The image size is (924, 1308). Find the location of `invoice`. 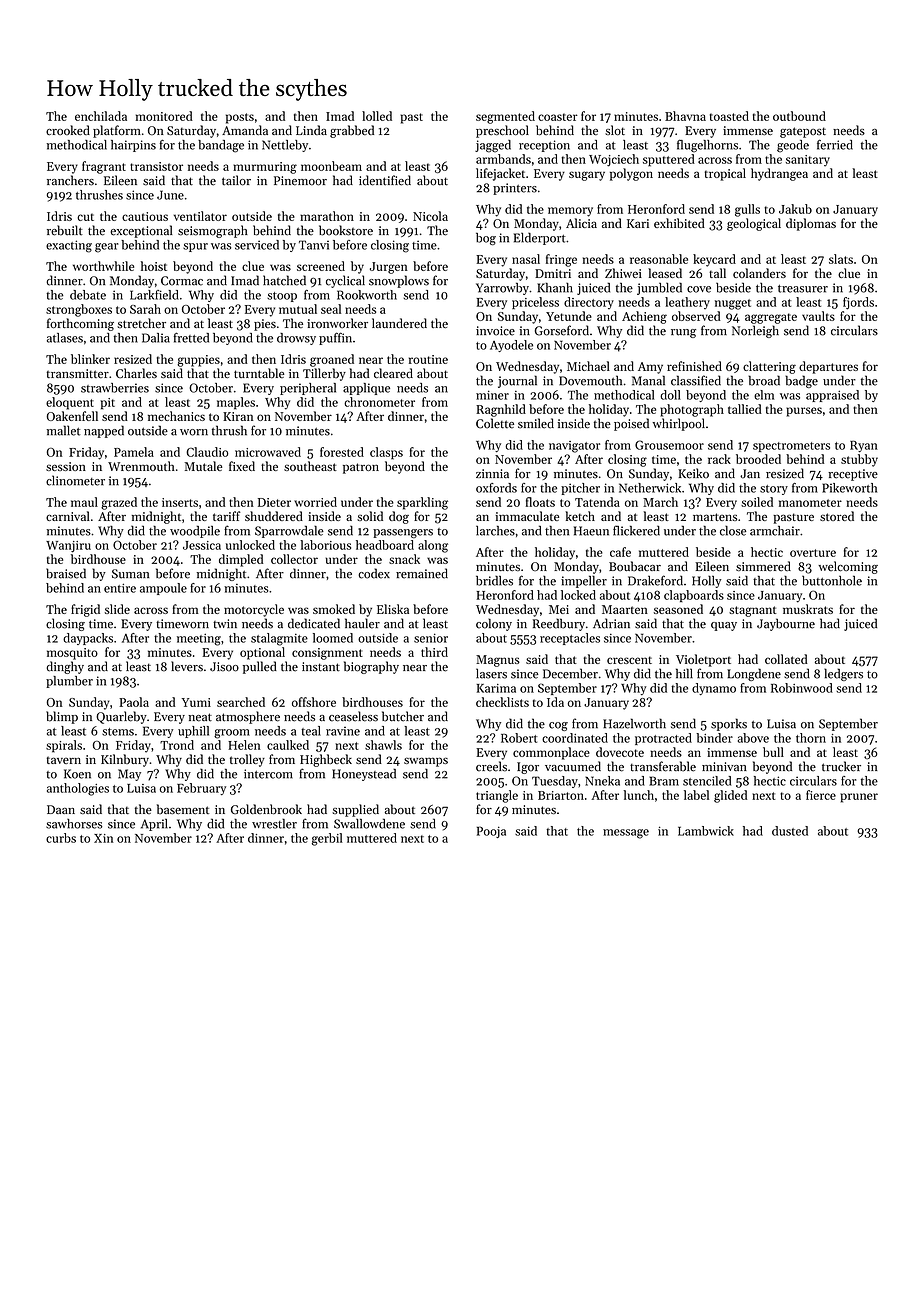

invoice is located at coordinates (495, 331).
